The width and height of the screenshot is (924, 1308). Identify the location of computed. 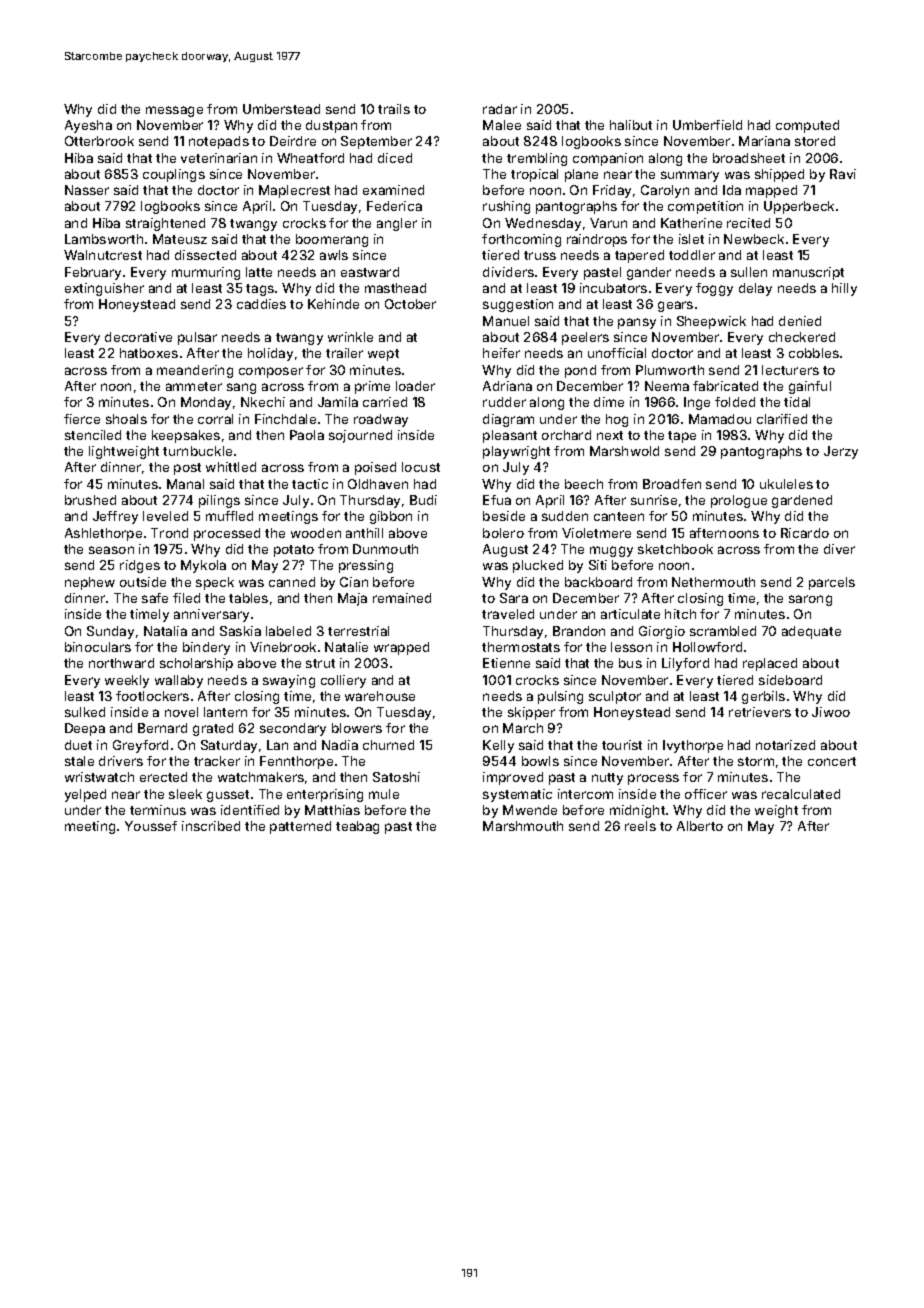
(807, 126).
